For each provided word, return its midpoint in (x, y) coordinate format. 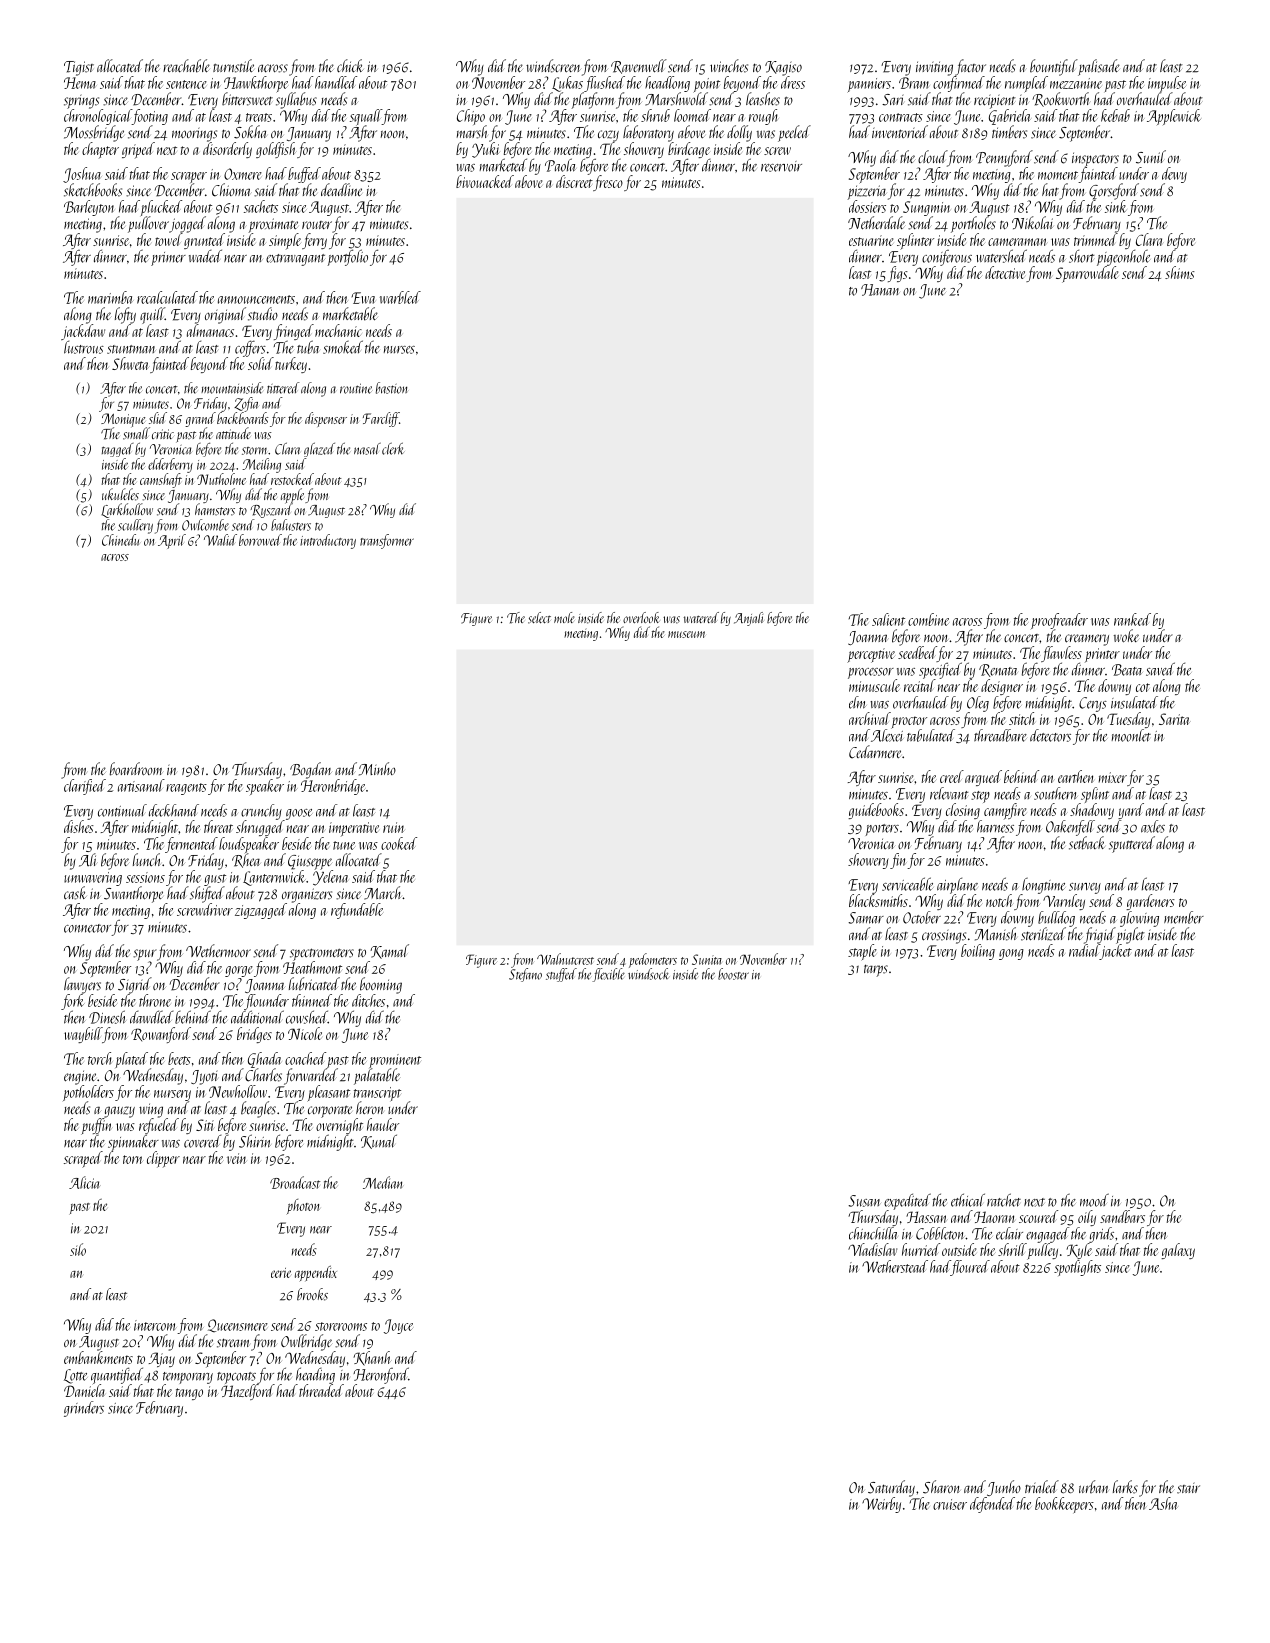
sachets (261, 206)
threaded (321, 1390)
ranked (1132, 619)
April (172, 541)
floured (970, 1268)
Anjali (749, 619)
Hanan (880, 290)
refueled (159, 1126)
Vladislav (872, 1249)
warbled (400, 297)
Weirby (881, 1505)
